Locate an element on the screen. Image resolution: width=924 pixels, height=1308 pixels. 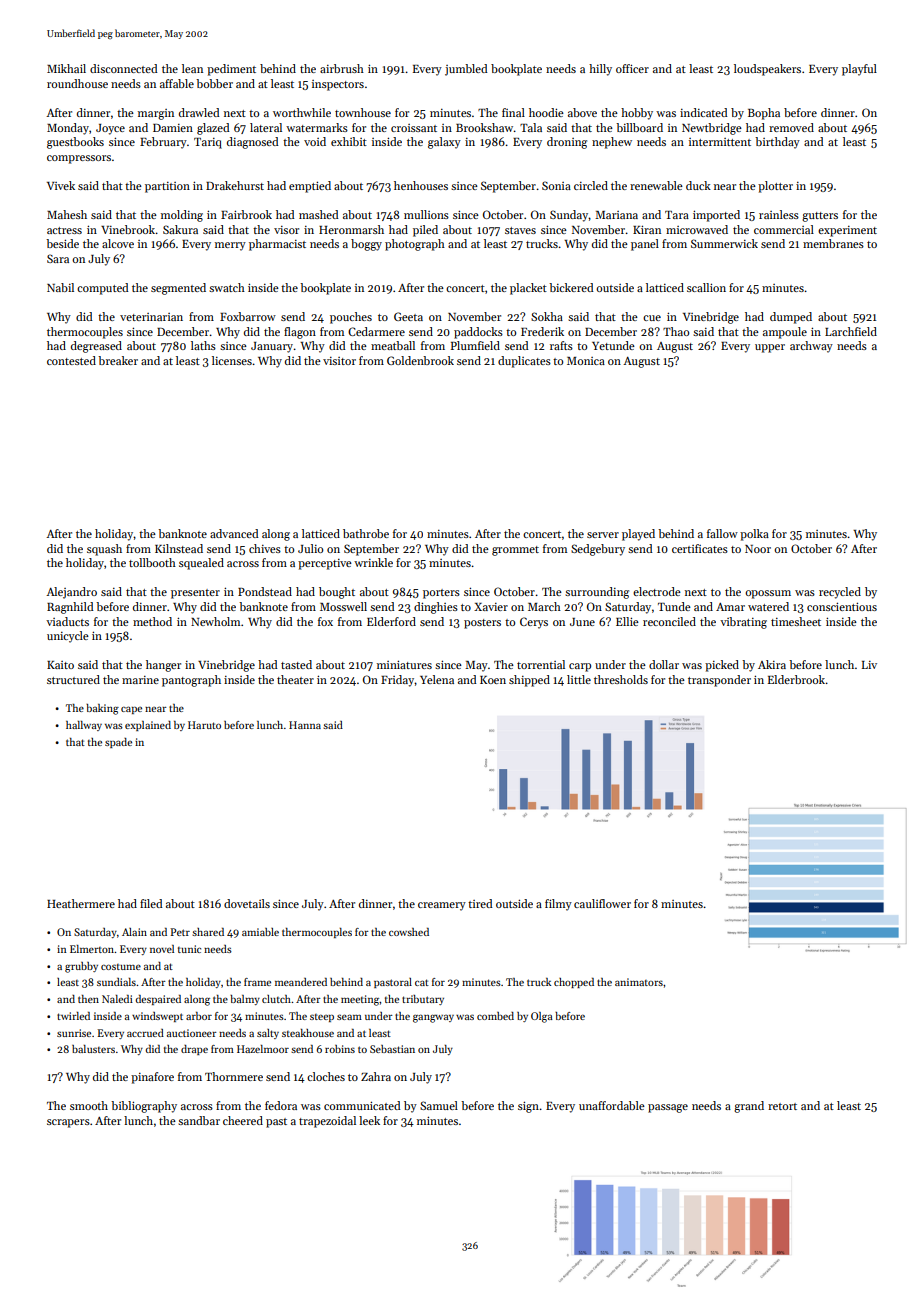
cauliflower is located at coordinates (602, 903).
